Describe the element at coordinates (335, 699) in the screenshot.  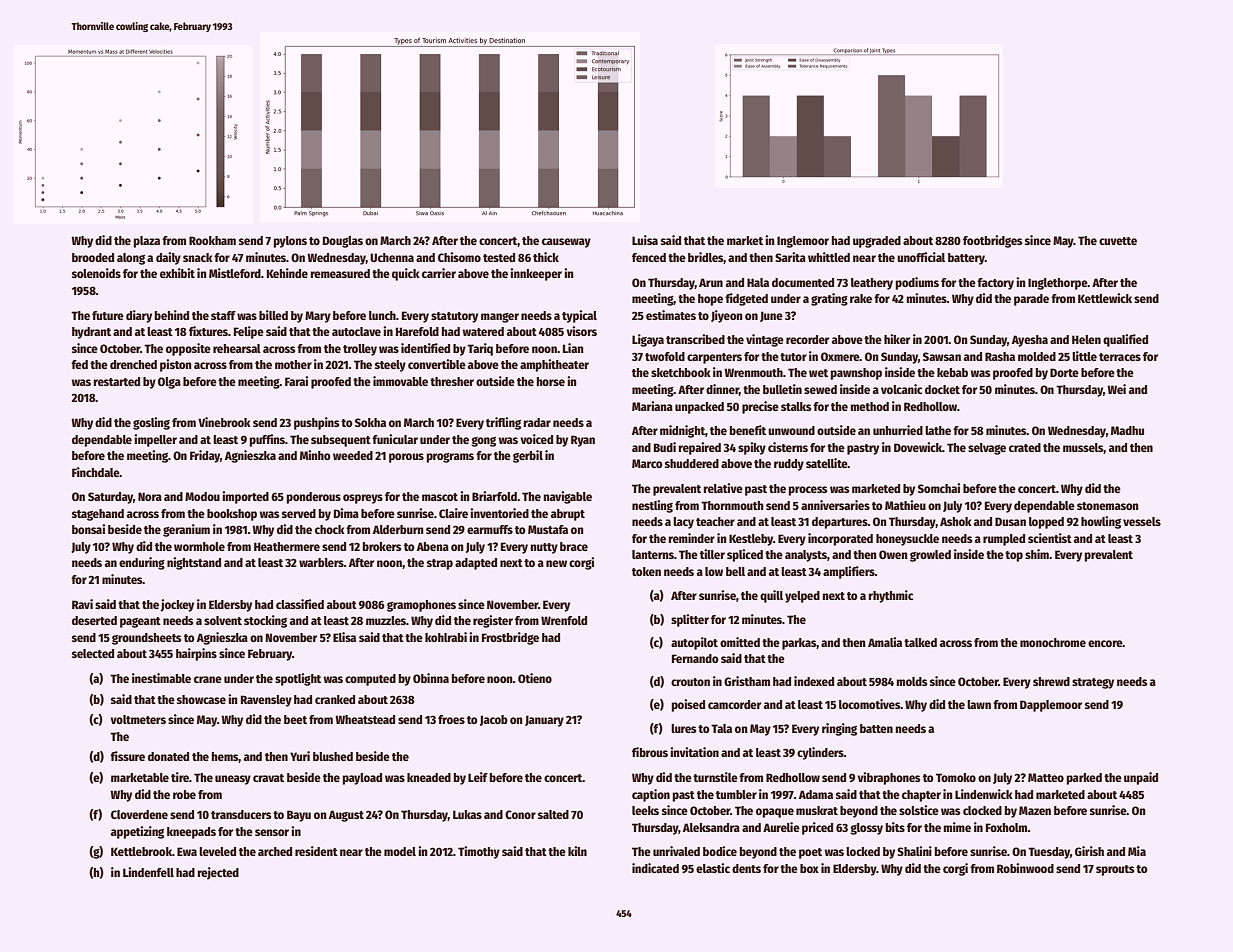
I see `cranked` at that location.
